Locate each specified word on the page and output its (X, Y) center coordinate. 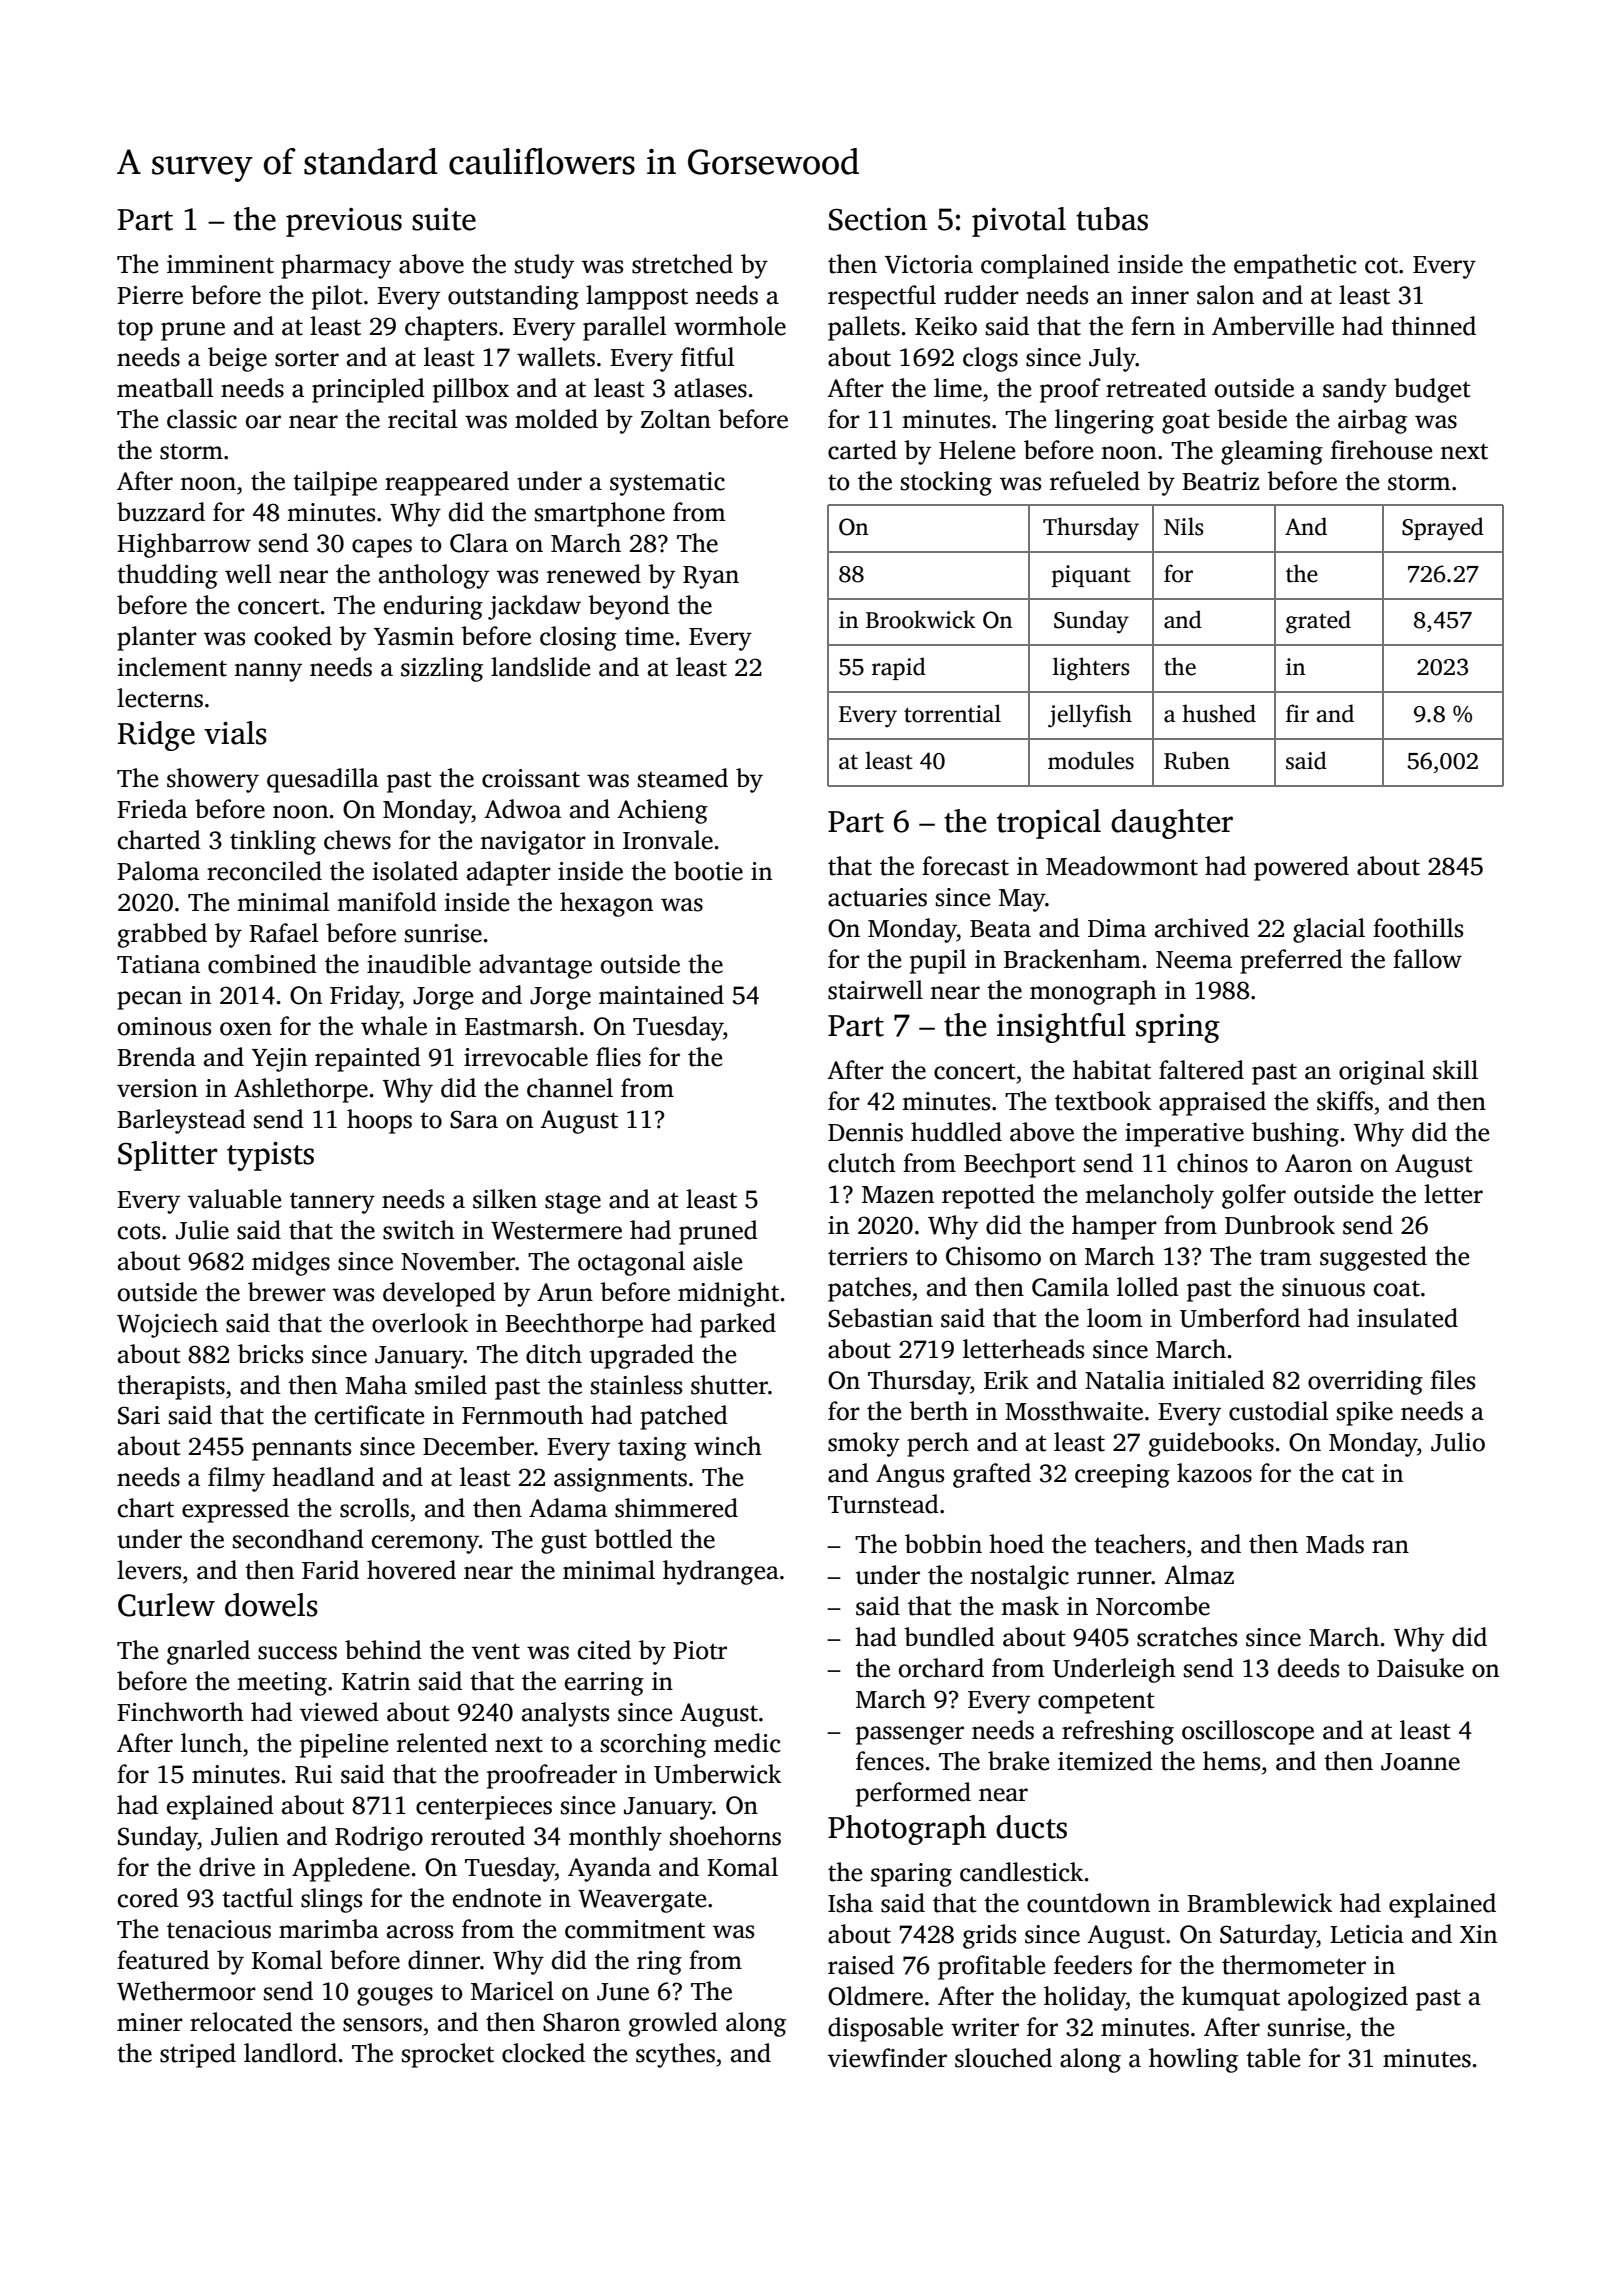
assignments (620, 1480)
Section (878, 219)
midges (291, 1263)
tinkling (273, 842)
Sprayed (1443, 529)
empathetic (1295, 266)
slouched (1003, 2058)
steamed (683, 778)
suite (444, 219)
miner (150, 2022)
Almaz (1199, 1575)
